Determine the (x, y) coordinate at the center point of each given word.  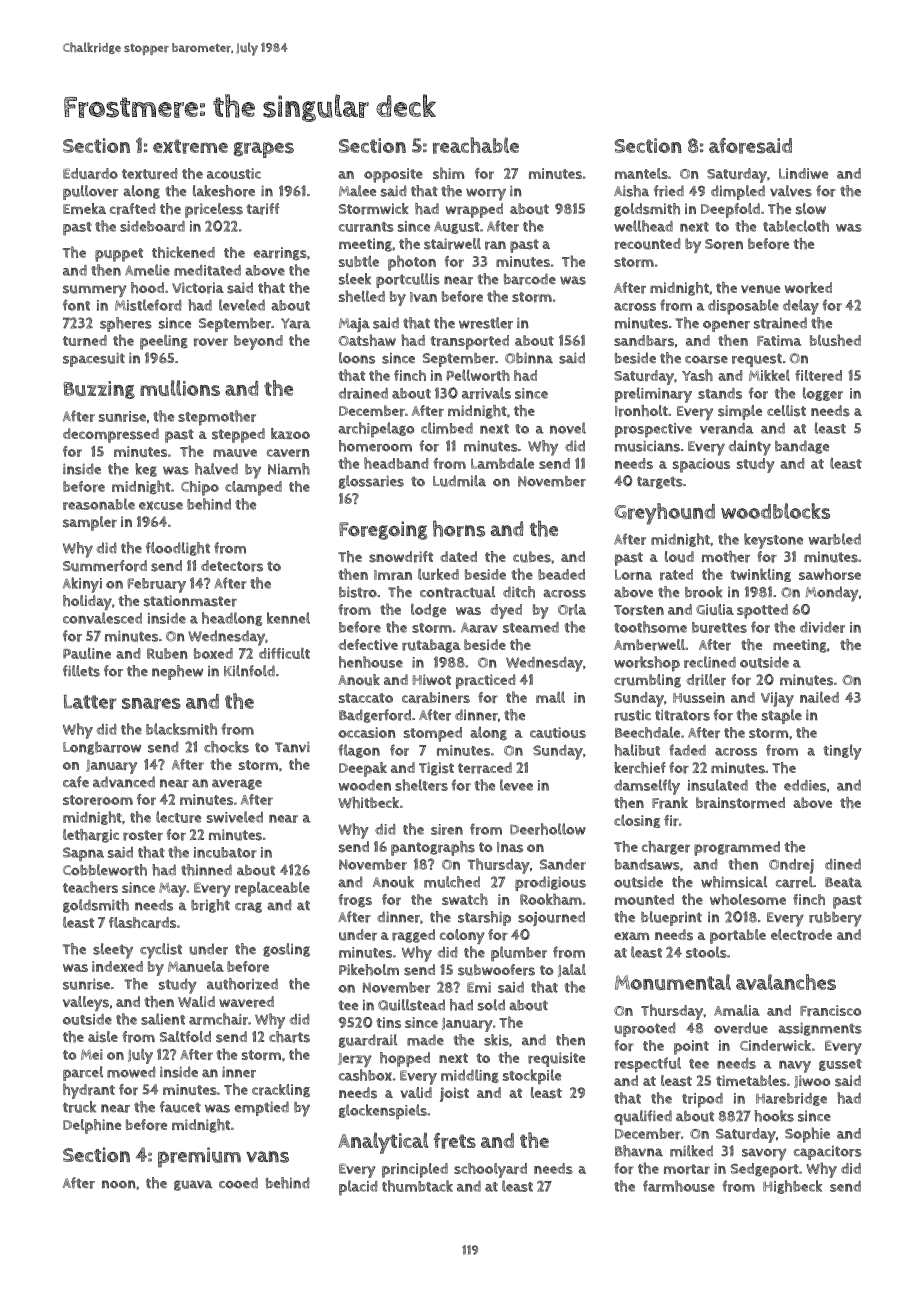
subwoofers (496, 970)
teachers (90, 887)
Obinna (529, 358)
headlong (232, 619)
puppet (119, 255)
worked (808, 288)
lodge (428, 610)
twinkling (760, 575)
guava (193, 1185)
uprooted (645, 1029)
